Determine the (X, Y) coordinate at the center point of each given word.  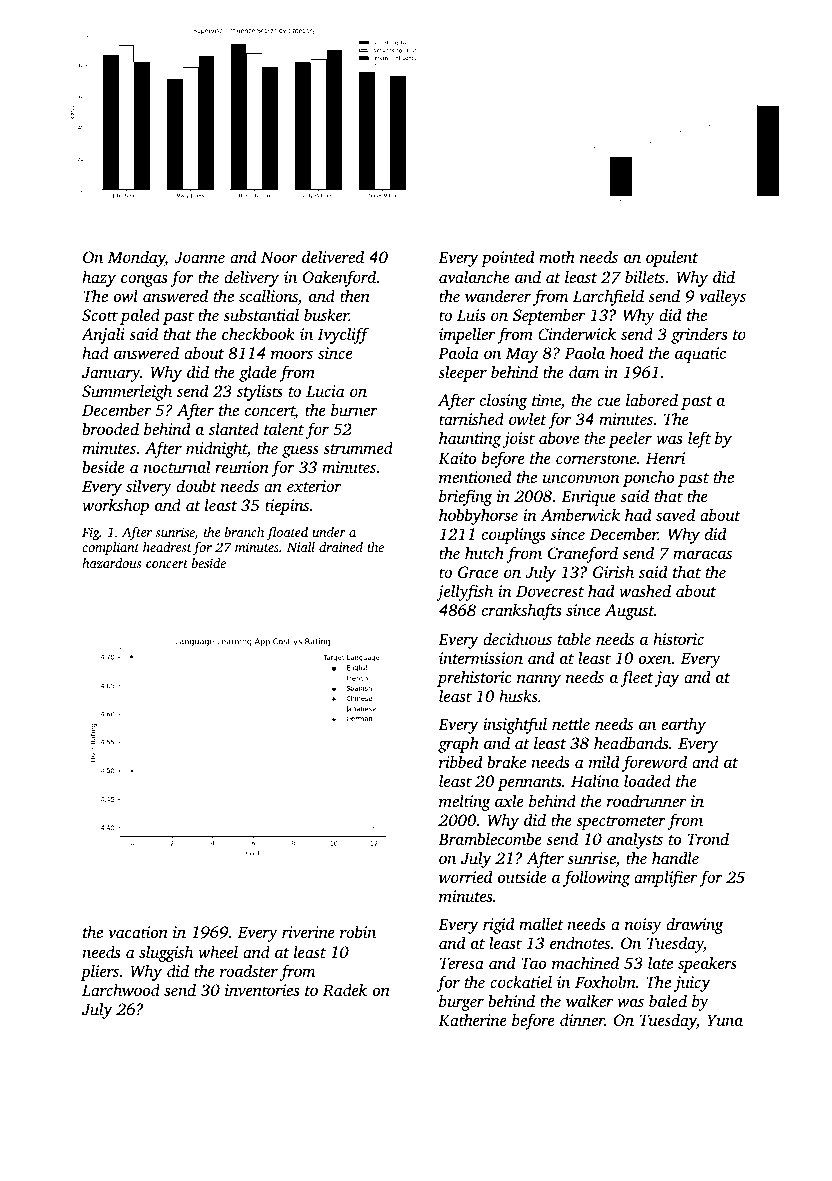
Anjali (103, 335)
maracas (702, 554)
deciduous (517, 638)
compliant (110, 548)
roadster (249, 970)
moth (557, 256)
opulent (672, 258)
